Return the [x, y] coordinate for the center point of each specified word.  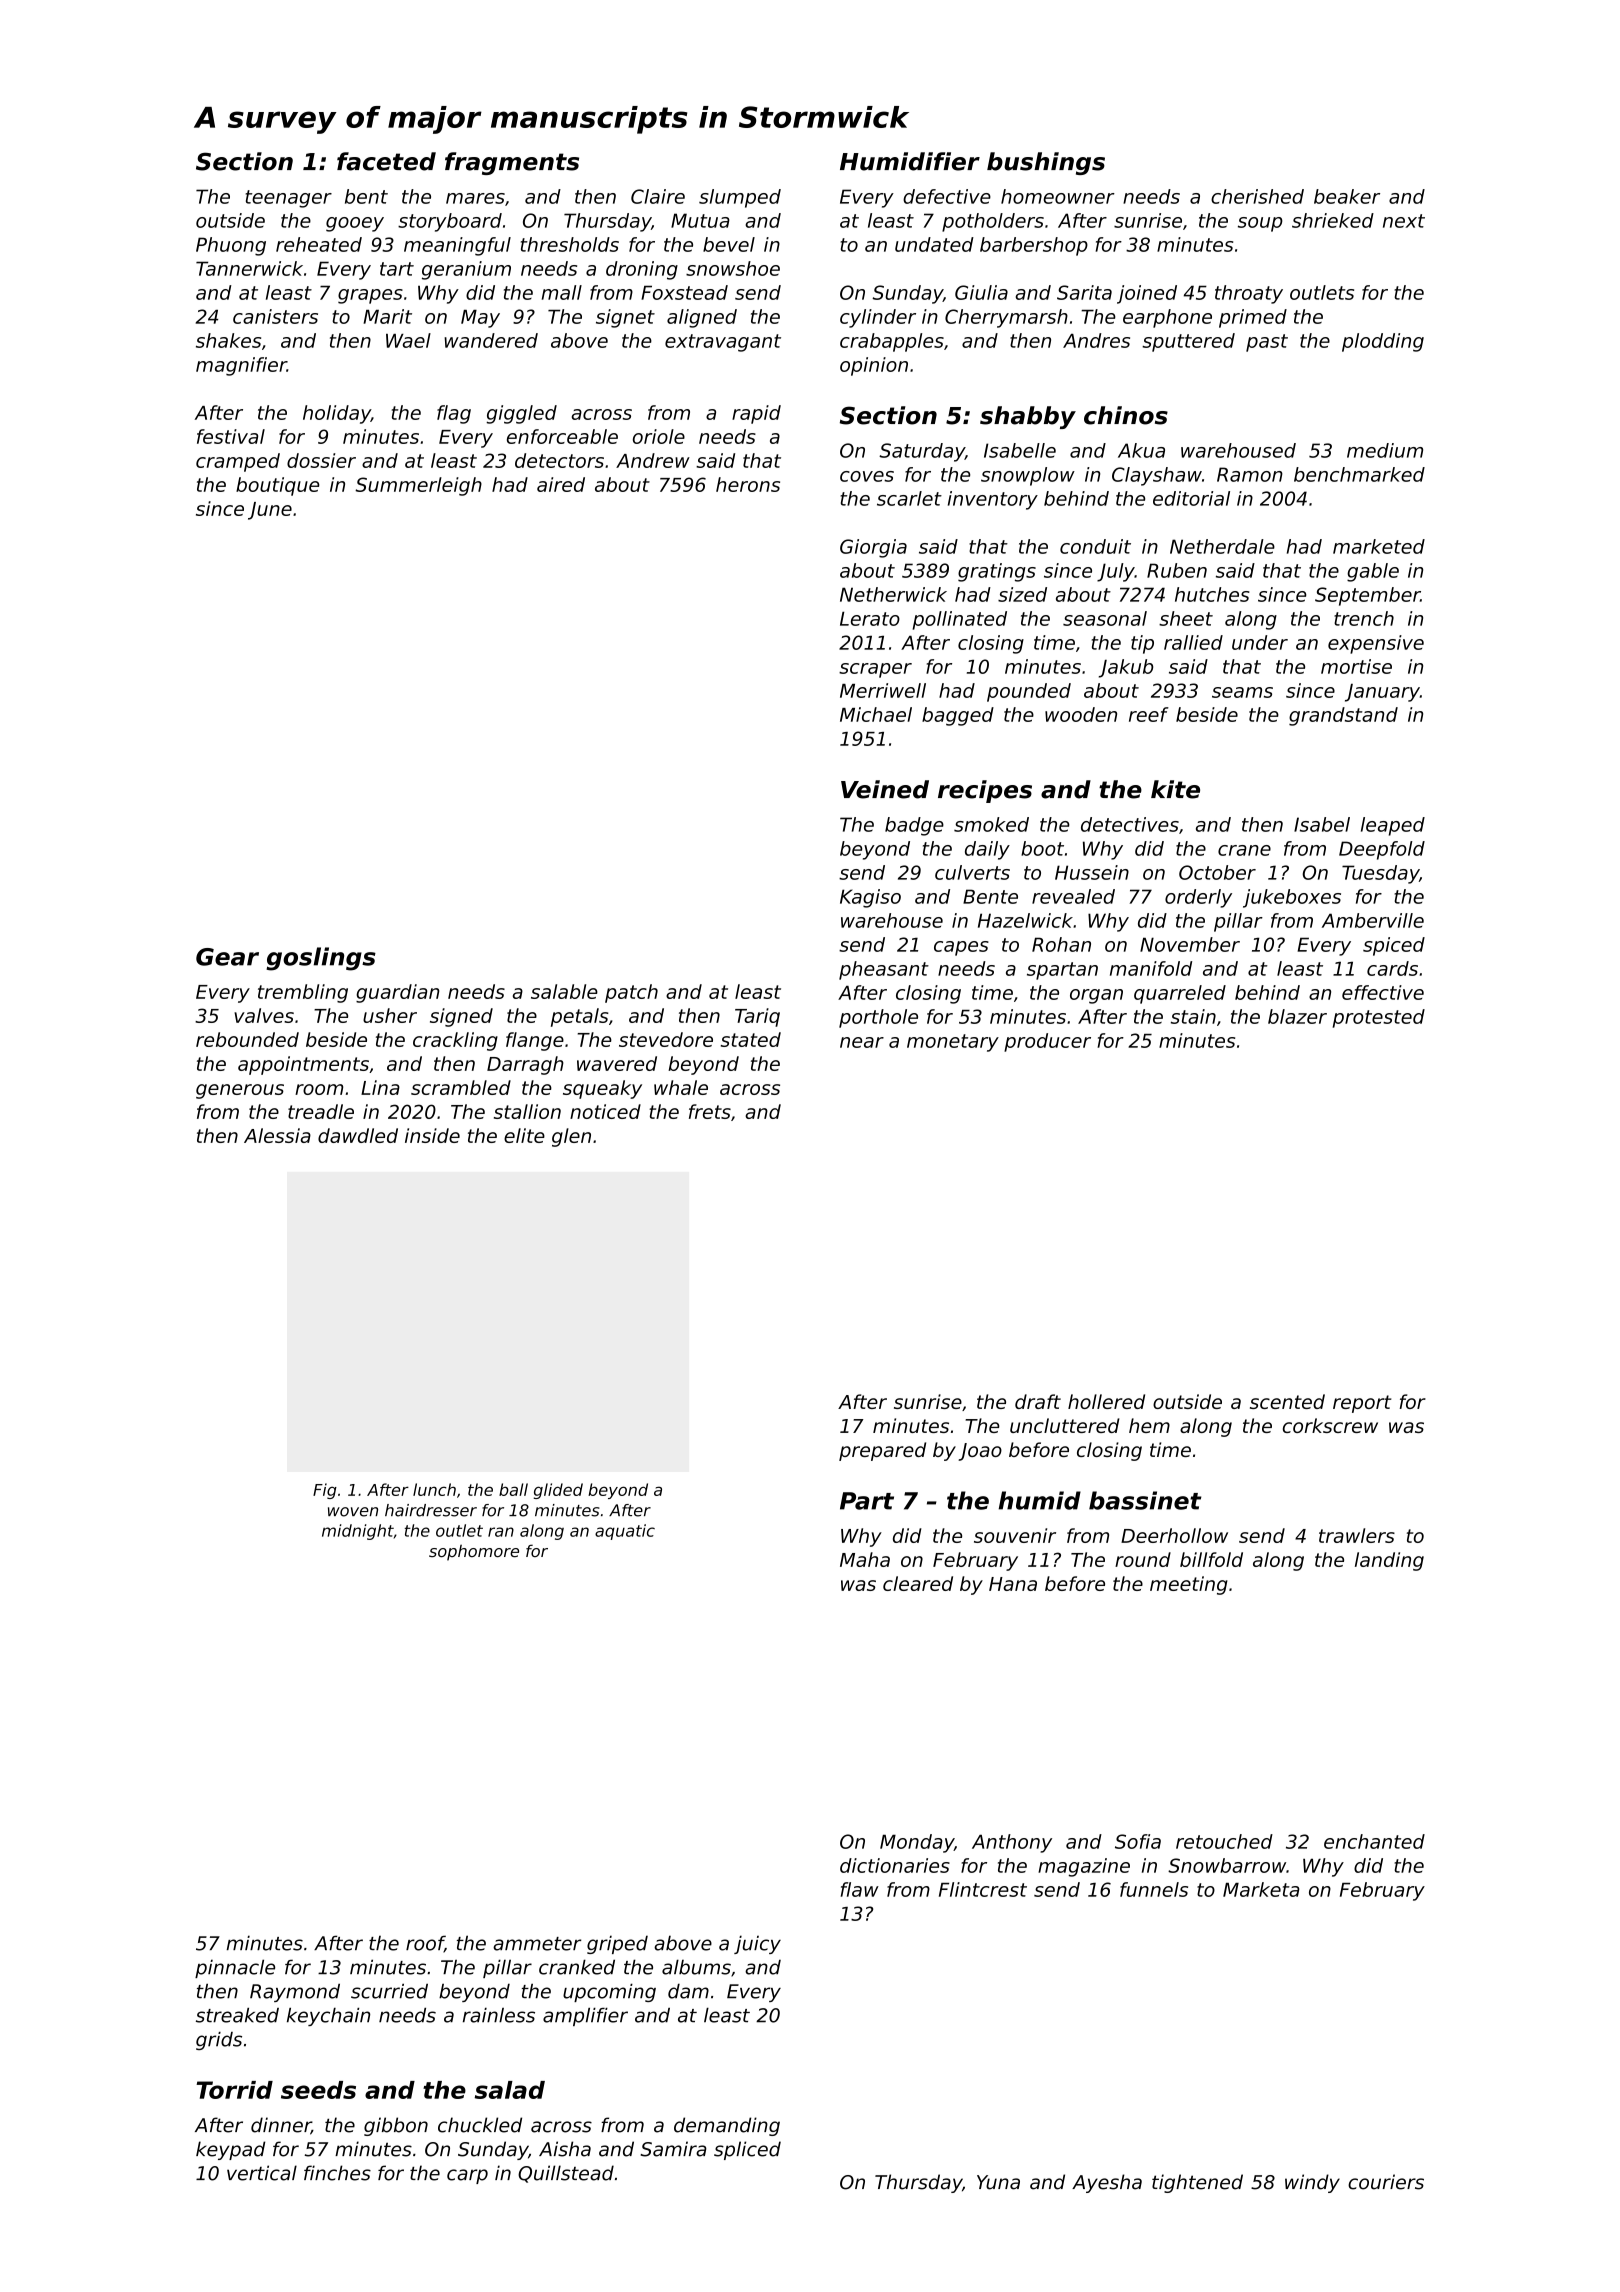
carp [467, 2176]
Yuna [998, 2182]
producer [1047, 1042]
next [1404, 221]
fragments [512, 163]
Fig [325, 1491]
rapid [756, 414]
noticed [605, 1111]
